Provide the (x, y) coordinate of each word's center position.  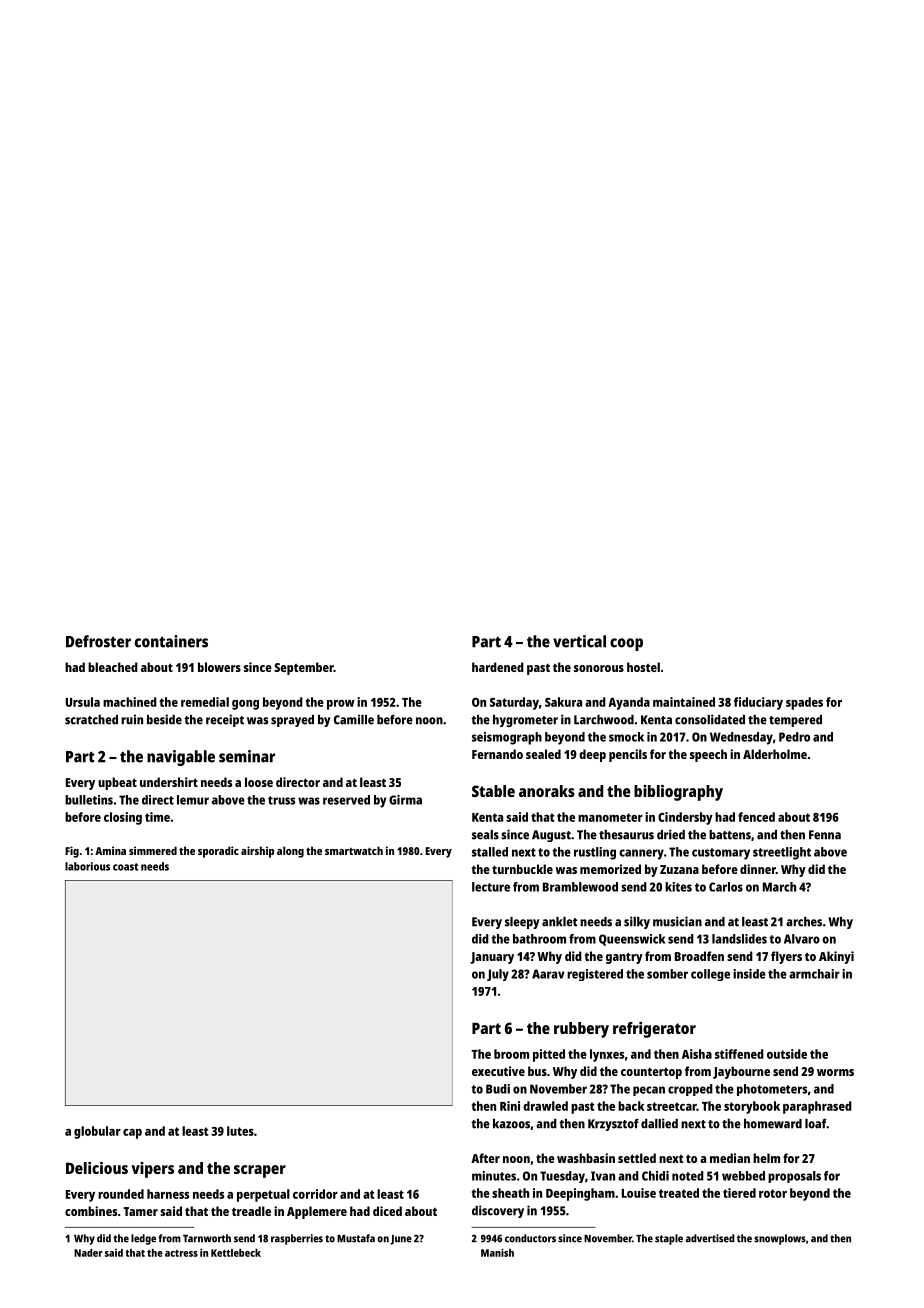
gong (245, 705)
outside (787, 1054)
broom (511, 1054)
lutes (240, 1131)
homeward (773, 1124)
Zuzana (679, 869)
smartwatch (354, 850)
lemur (193, 800)
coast (125, 867)
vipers (152, 1170)
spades (804, 703)
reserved (346, 800)
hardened (498, 667)
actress (181, 1253)
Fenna (825, 835)
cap (132, 1134)
